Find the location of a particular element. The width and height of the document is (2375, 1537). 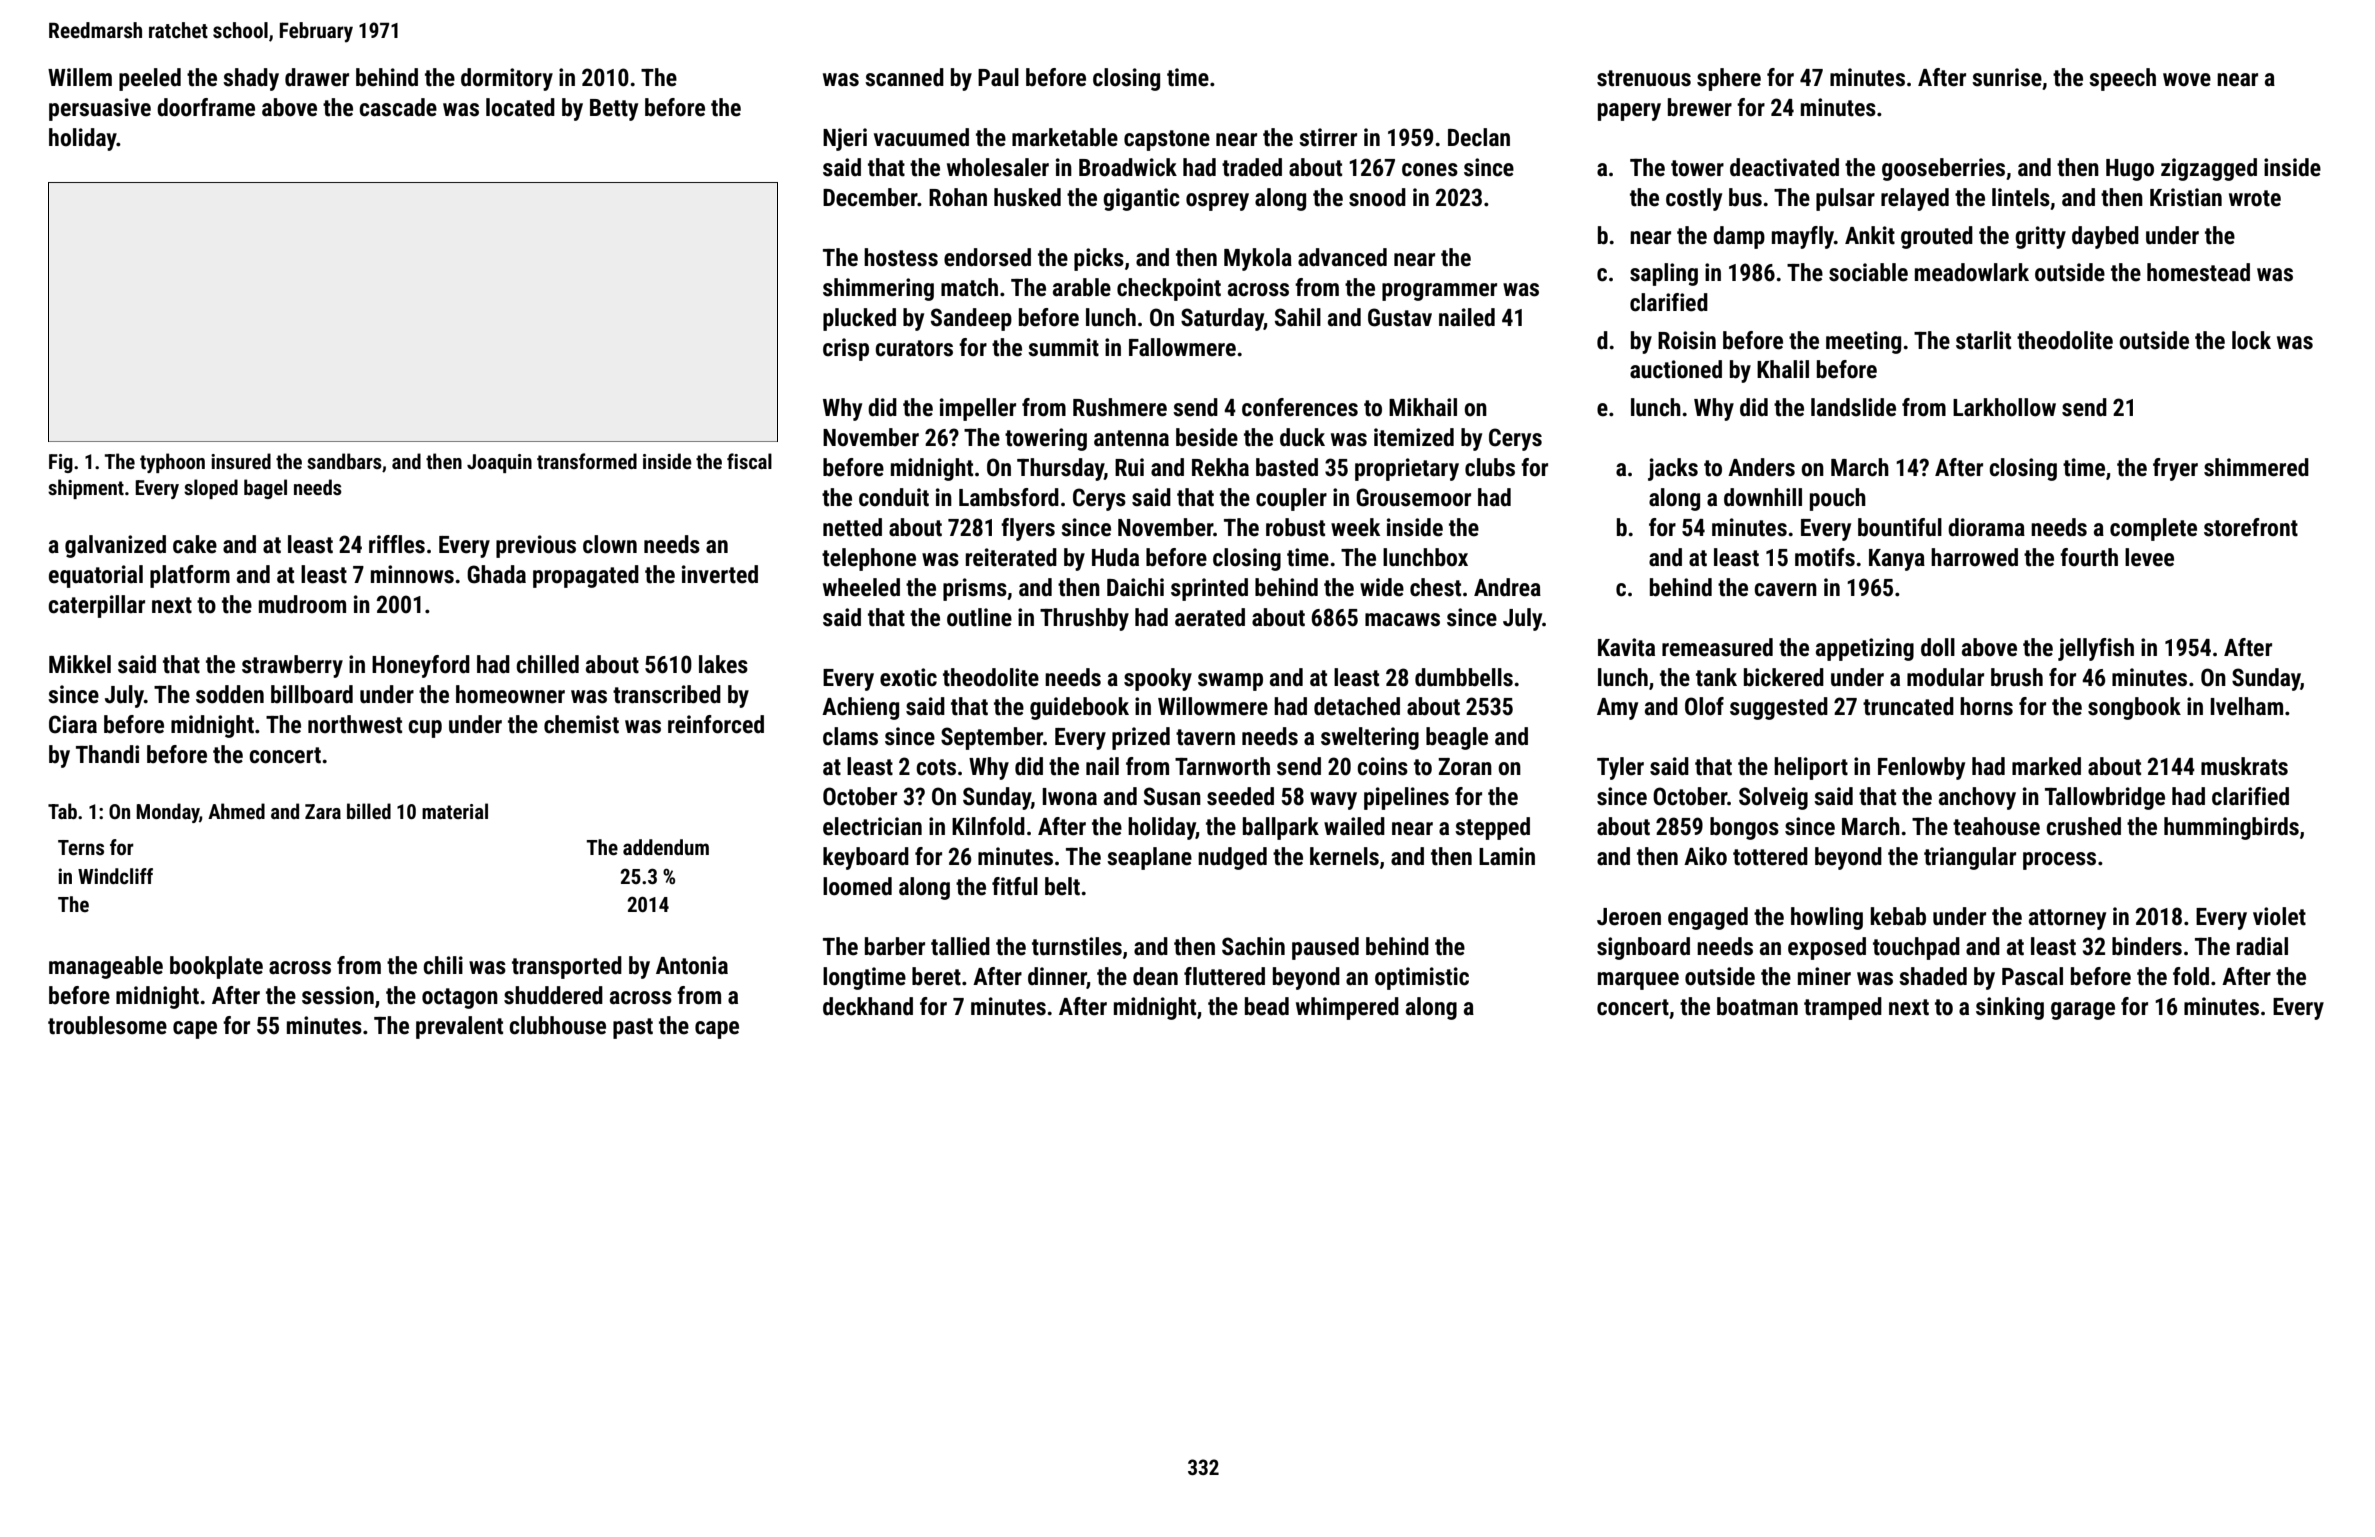

lock is located at coordinates (2251, 340).
